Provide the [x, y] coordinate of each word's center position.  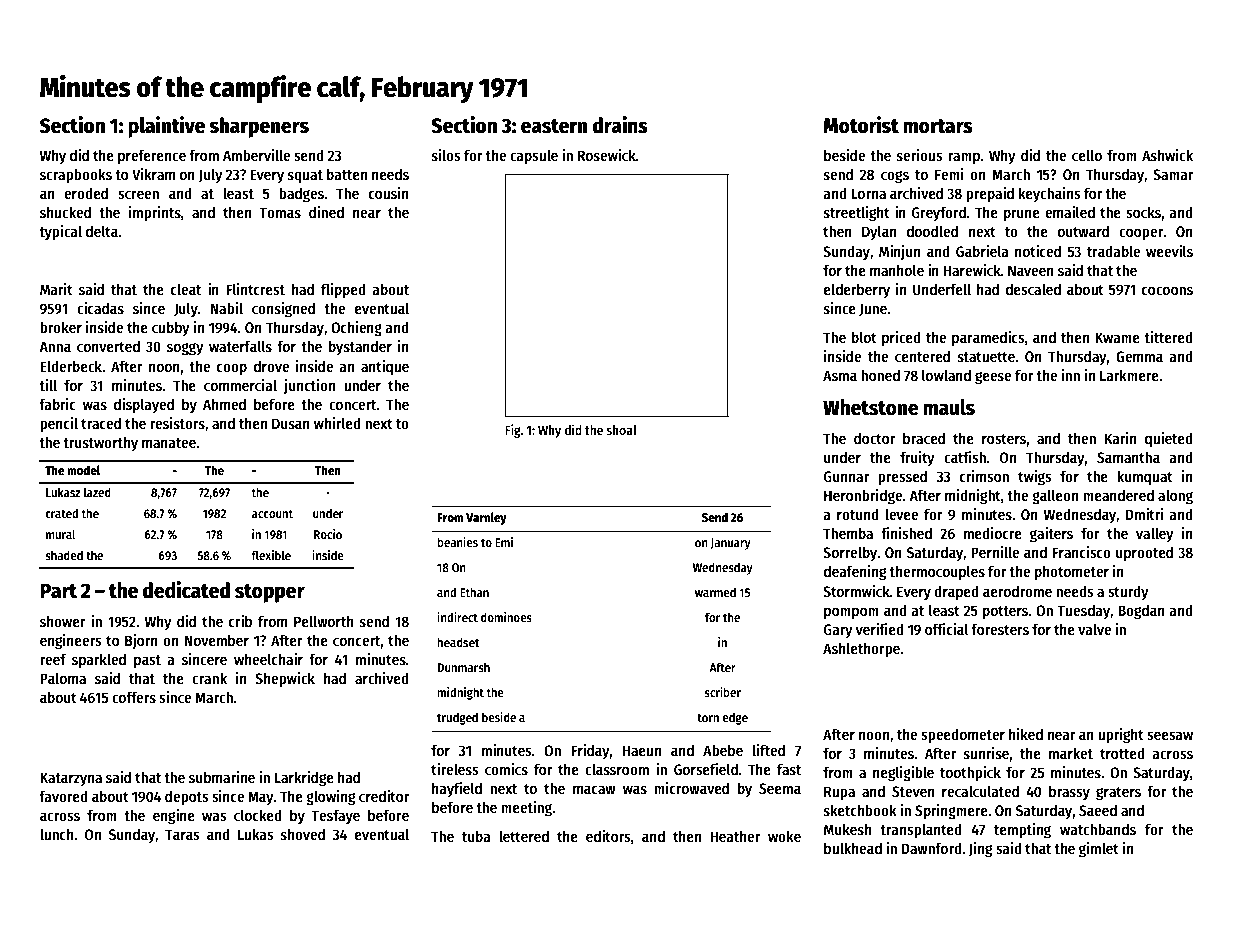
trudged [457, 718]
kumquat [1145, 477]
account [272, 513]
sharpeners [259, 127]
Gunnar [846, 476]
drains [620, 125]
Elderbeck [71, 366]
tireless [455, 769]
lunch [56, 834]
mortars [938, 126]
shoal [621, 430]
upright [1121, 736]
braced [924, 438]
